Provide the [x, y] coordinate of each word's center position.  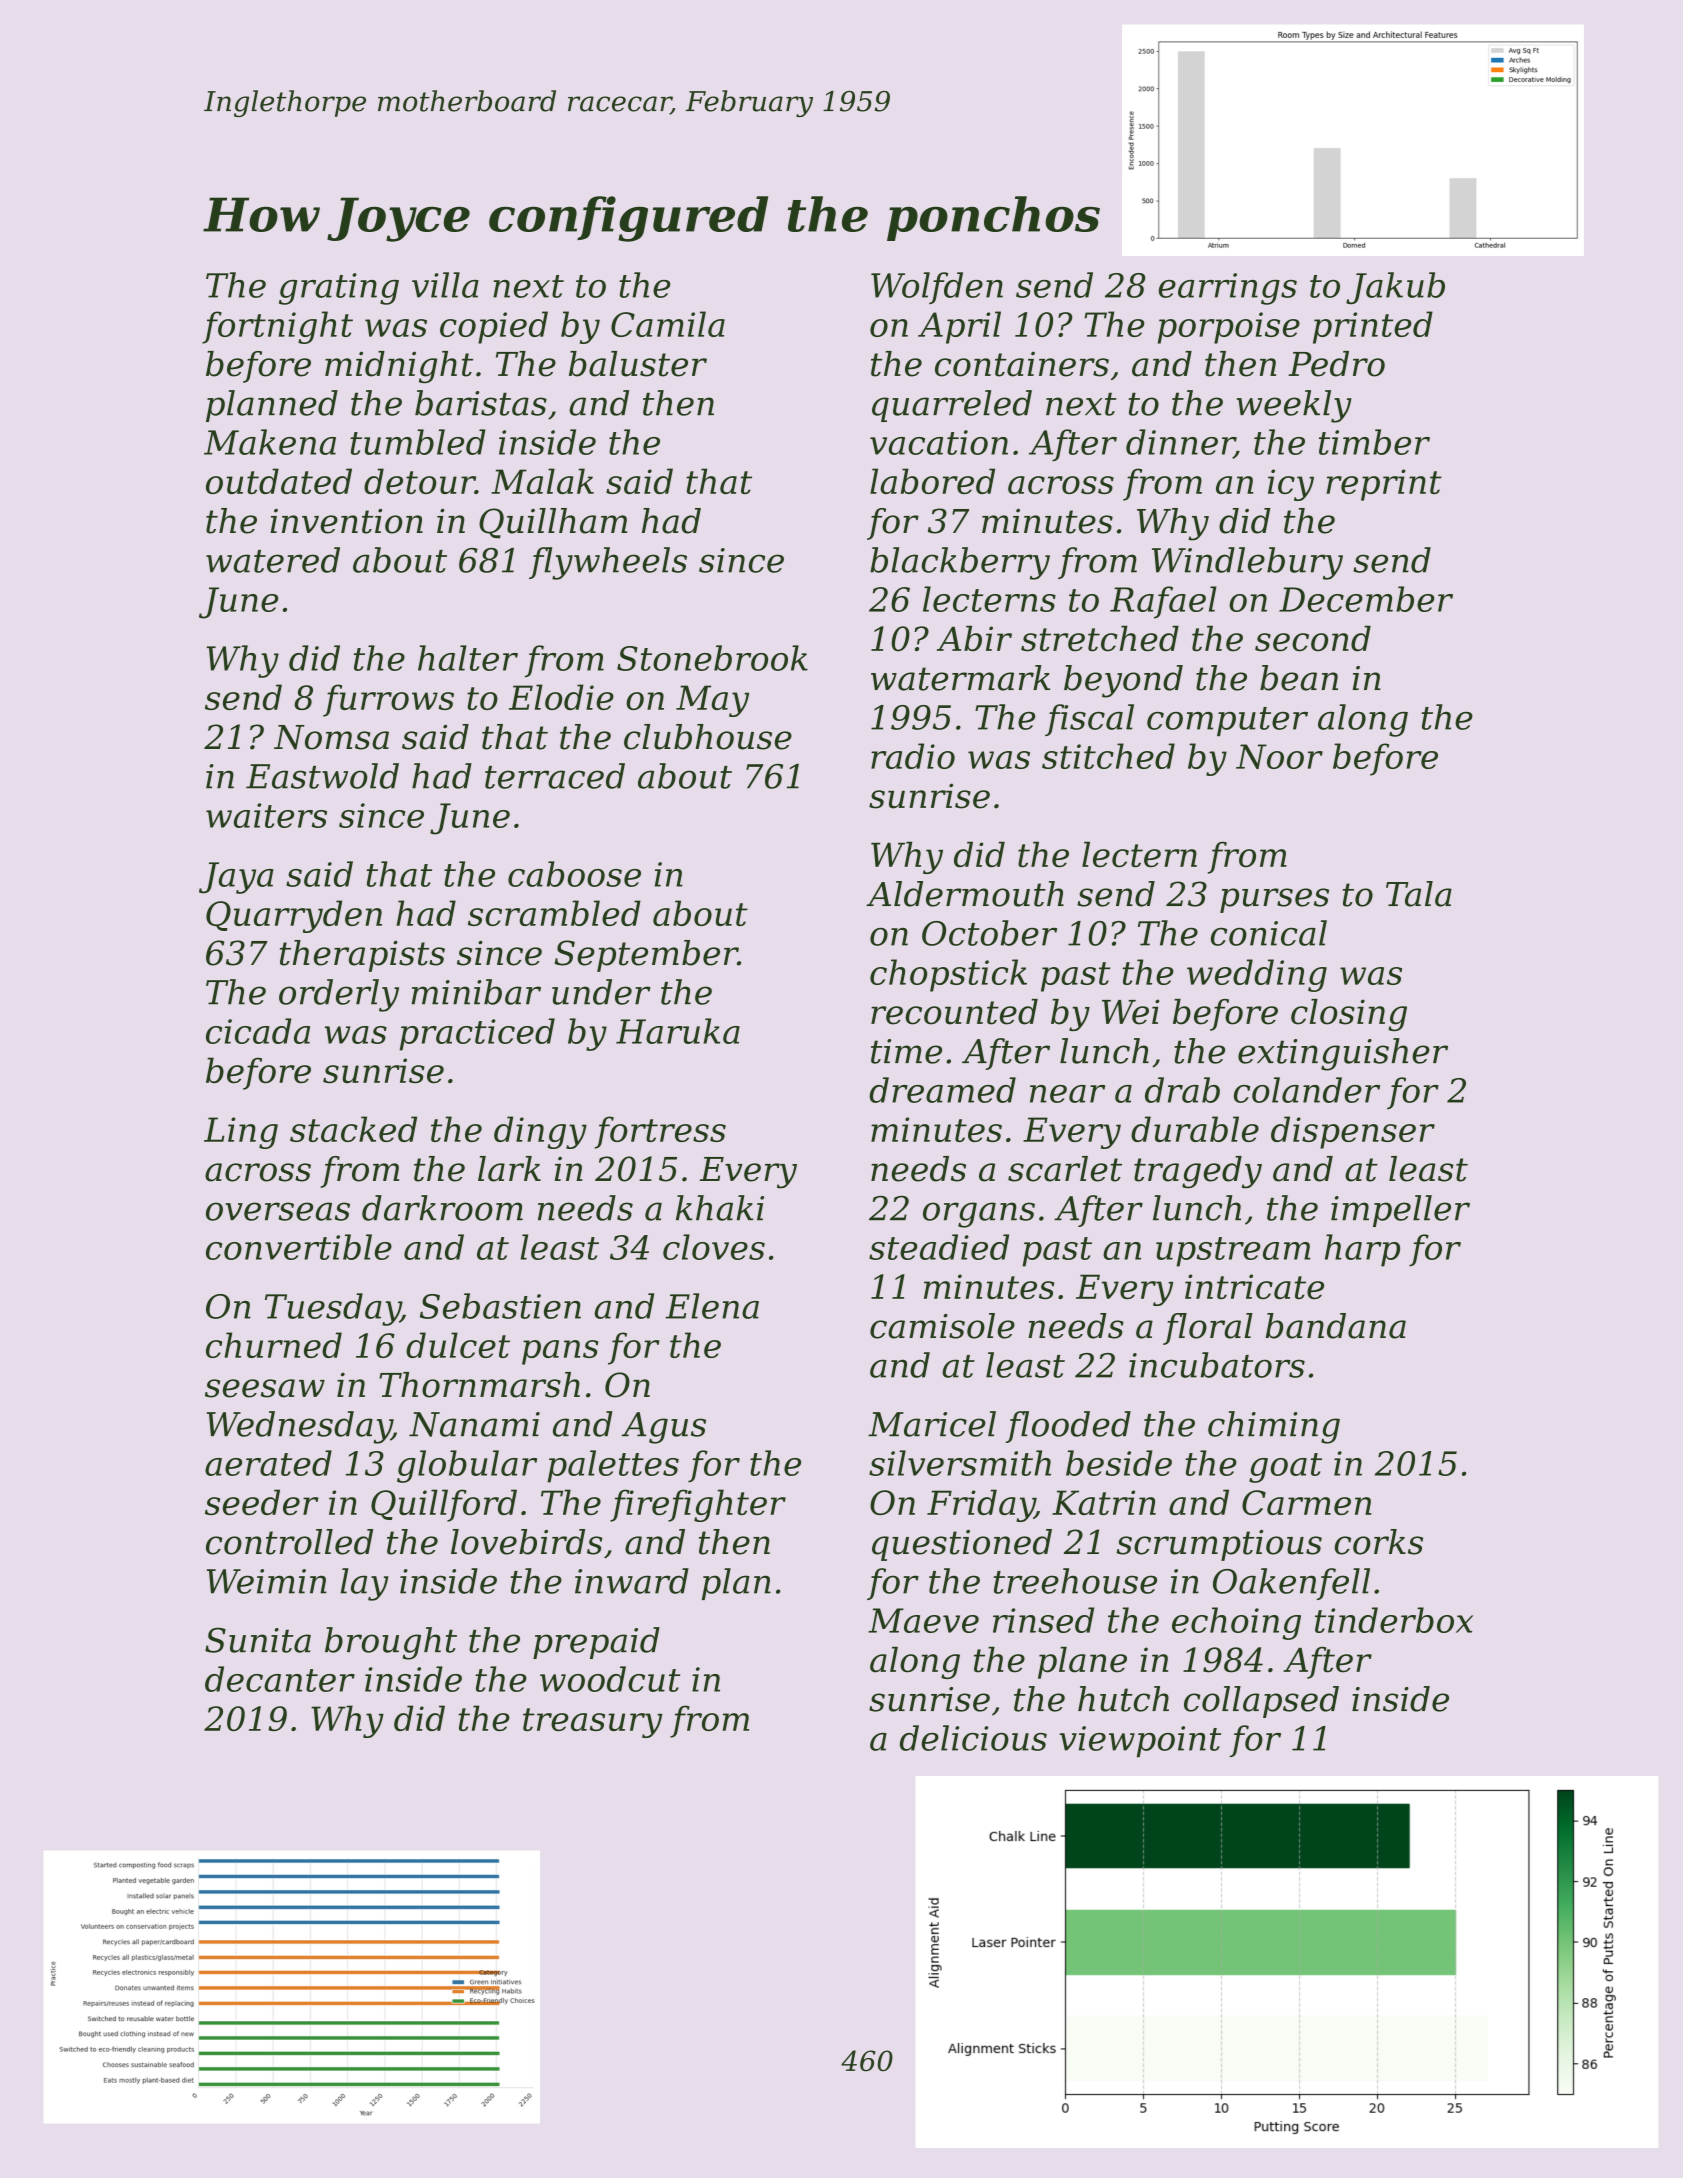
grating [339, 289]
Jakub [1395, 288]
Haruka [678, 1031]
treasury [592, 1723]
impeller [1400, 1211]
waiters [266, 815]
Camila [668, 324]
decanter [280, 1679]
